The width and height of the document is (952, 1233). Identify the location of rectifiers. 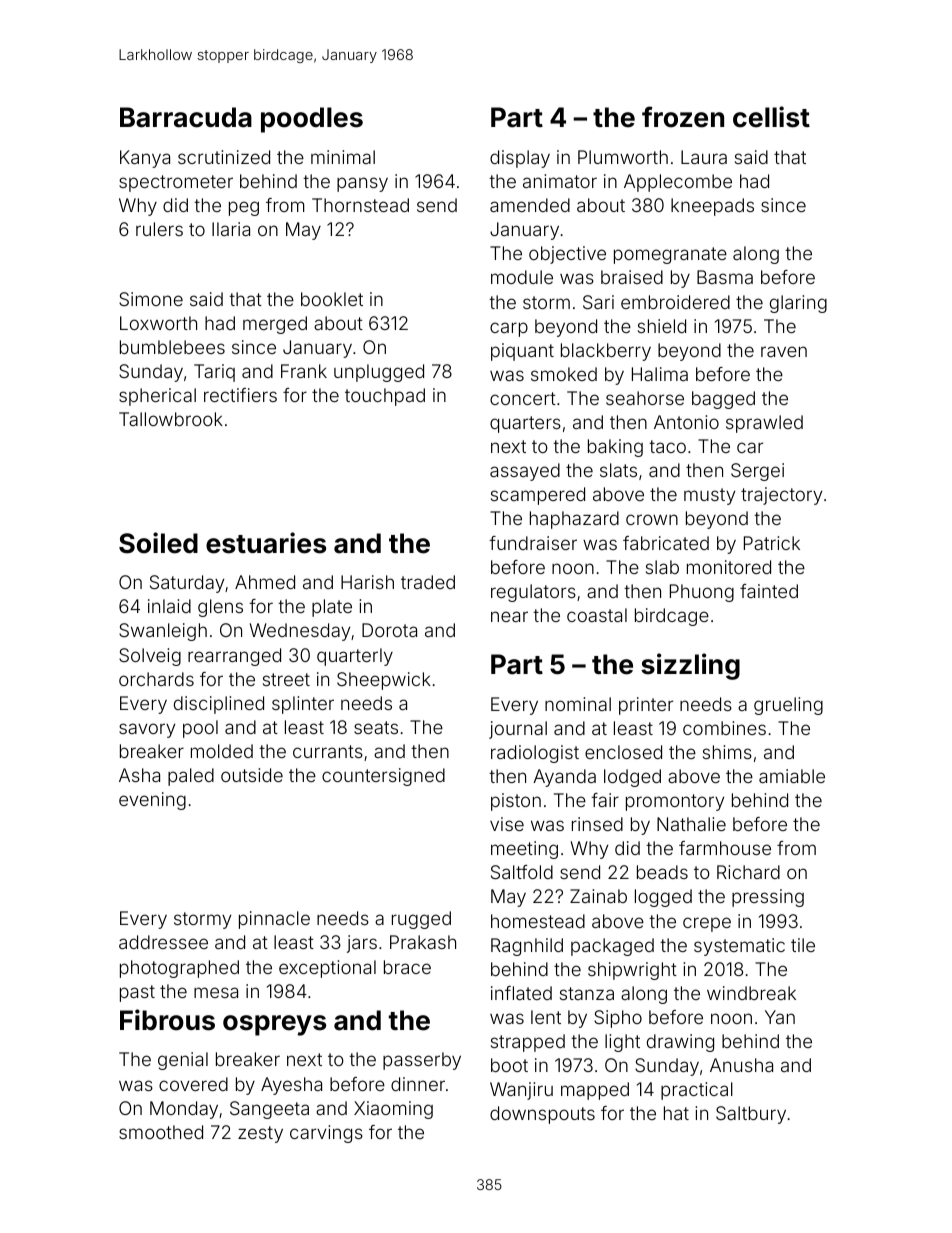
(240, 395).
